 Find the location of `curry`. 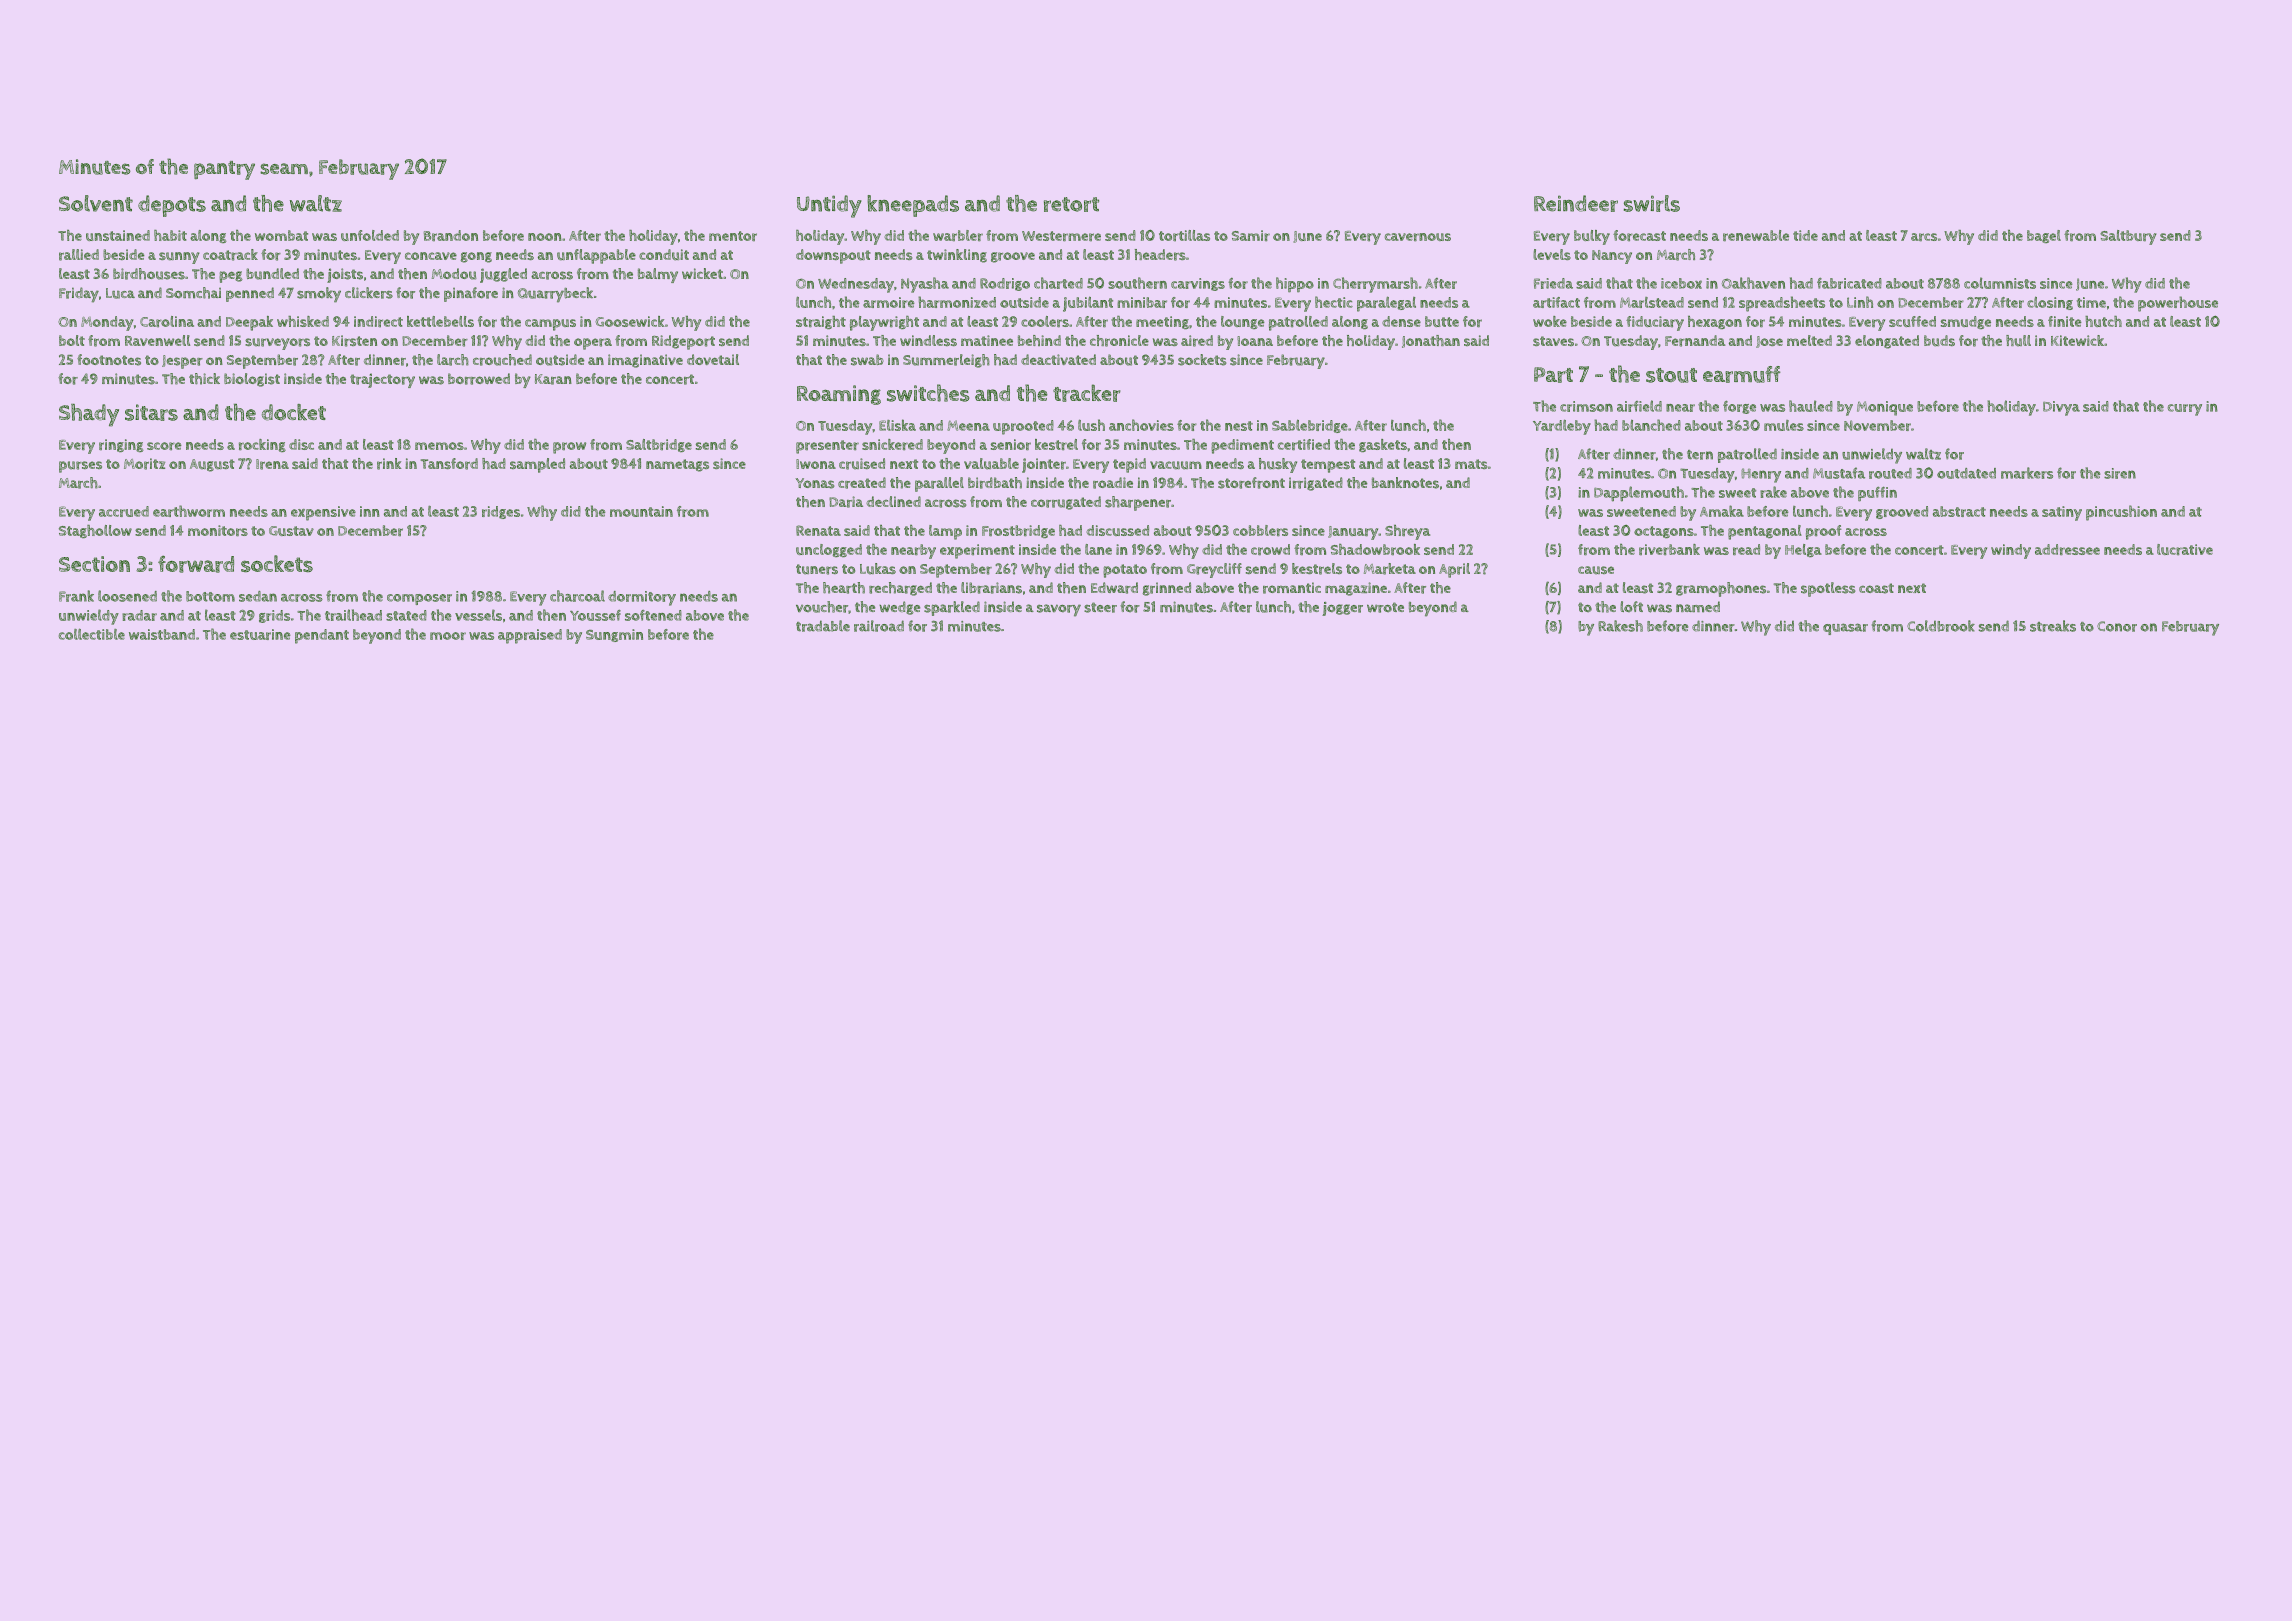

curry is located at coordinates (2185, 410).
